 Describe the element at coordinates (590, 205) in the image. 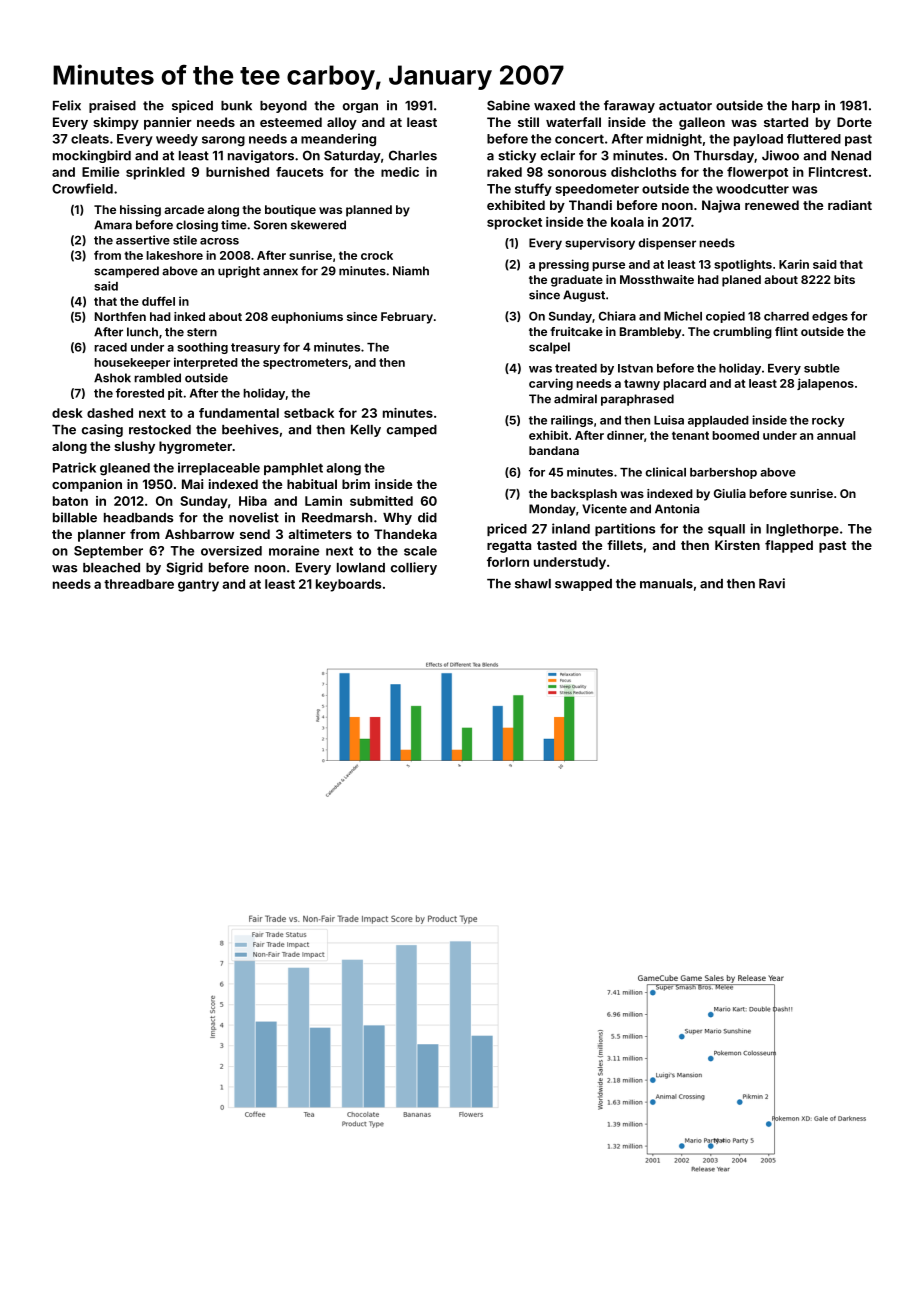

I see `Thandi` at that location.
